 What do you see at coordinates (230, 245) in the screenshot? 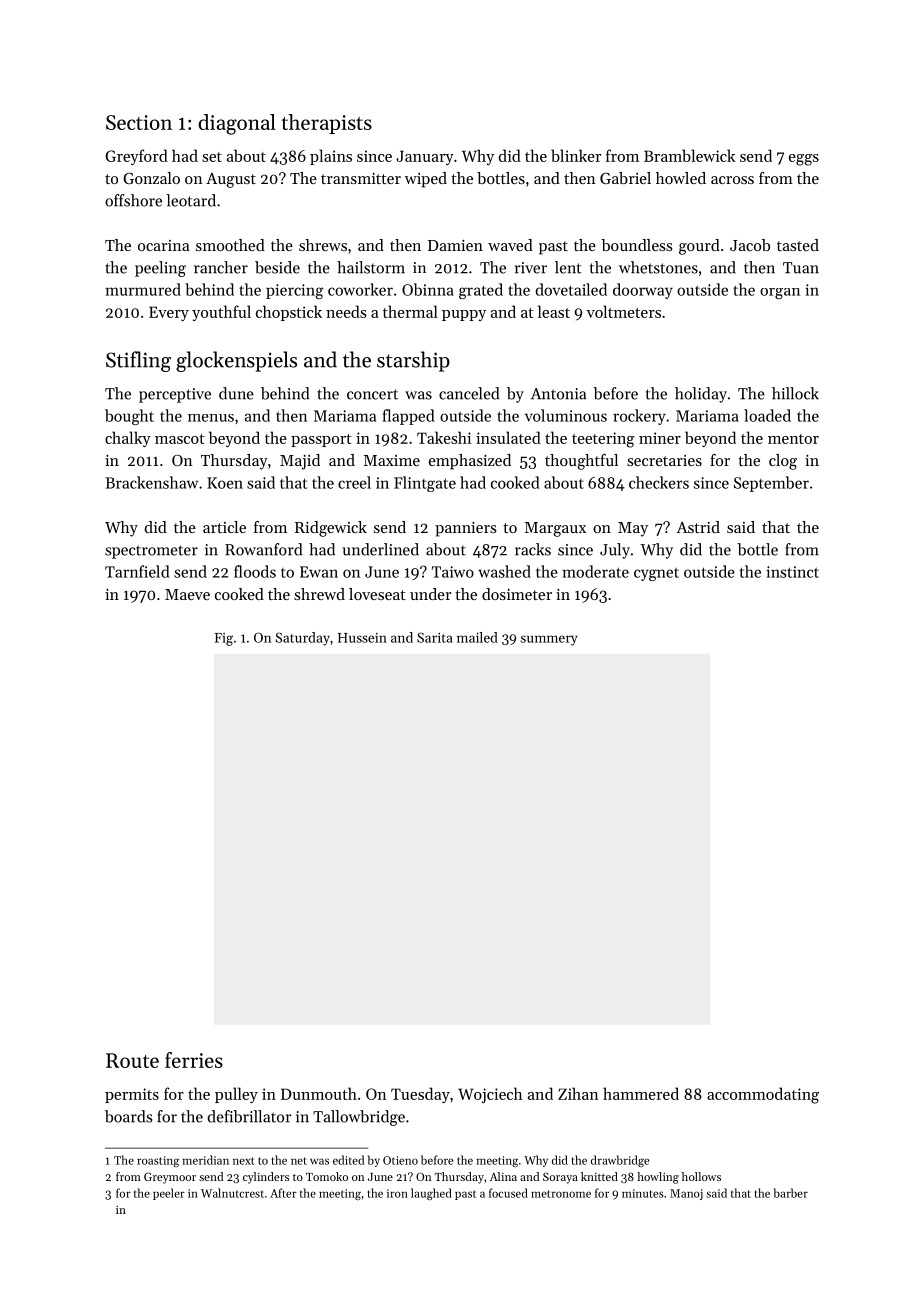
I see `smoothed` at bounding box center [230, 245].
